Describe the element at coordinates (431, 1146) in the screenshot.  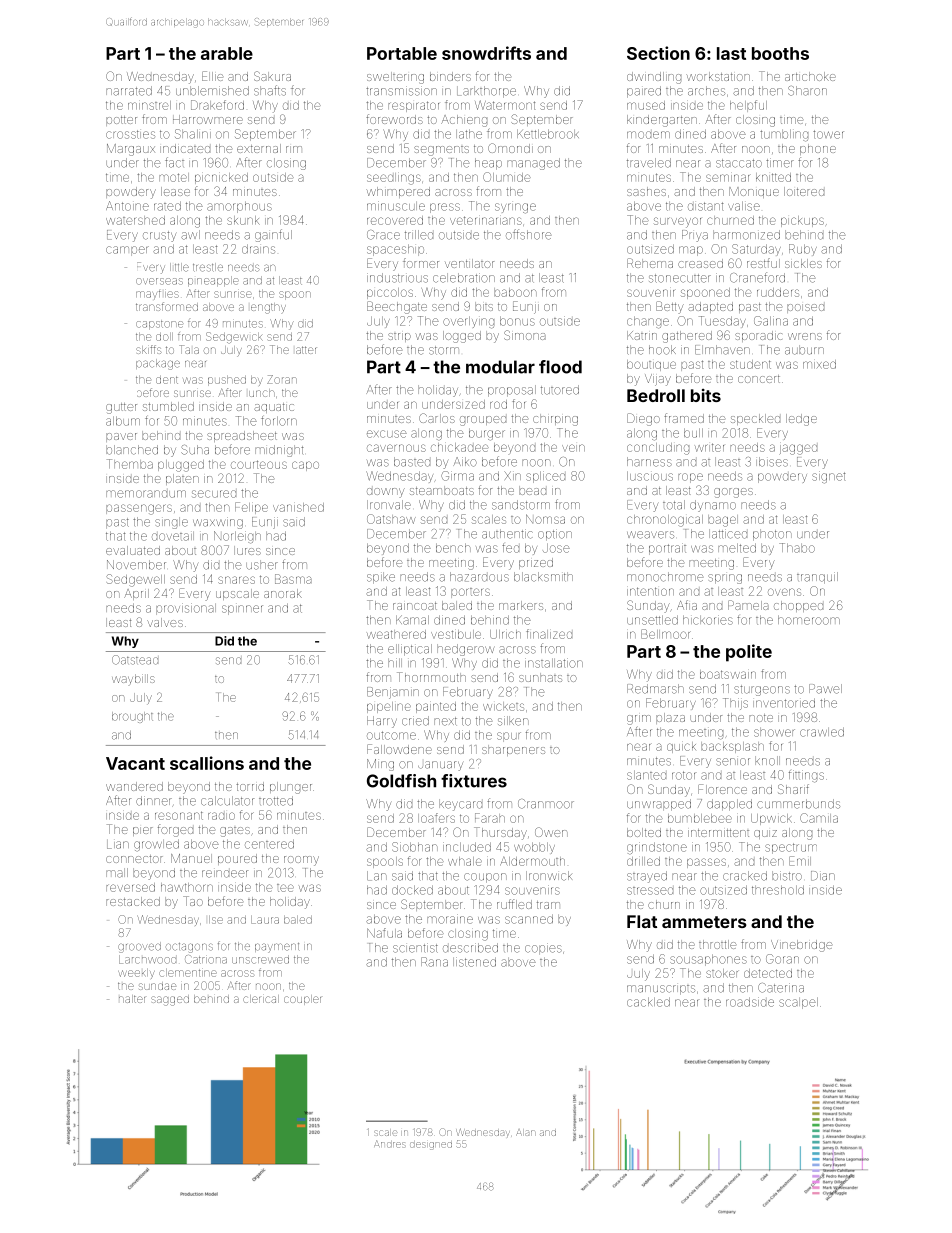
I see `designed` at that location.
